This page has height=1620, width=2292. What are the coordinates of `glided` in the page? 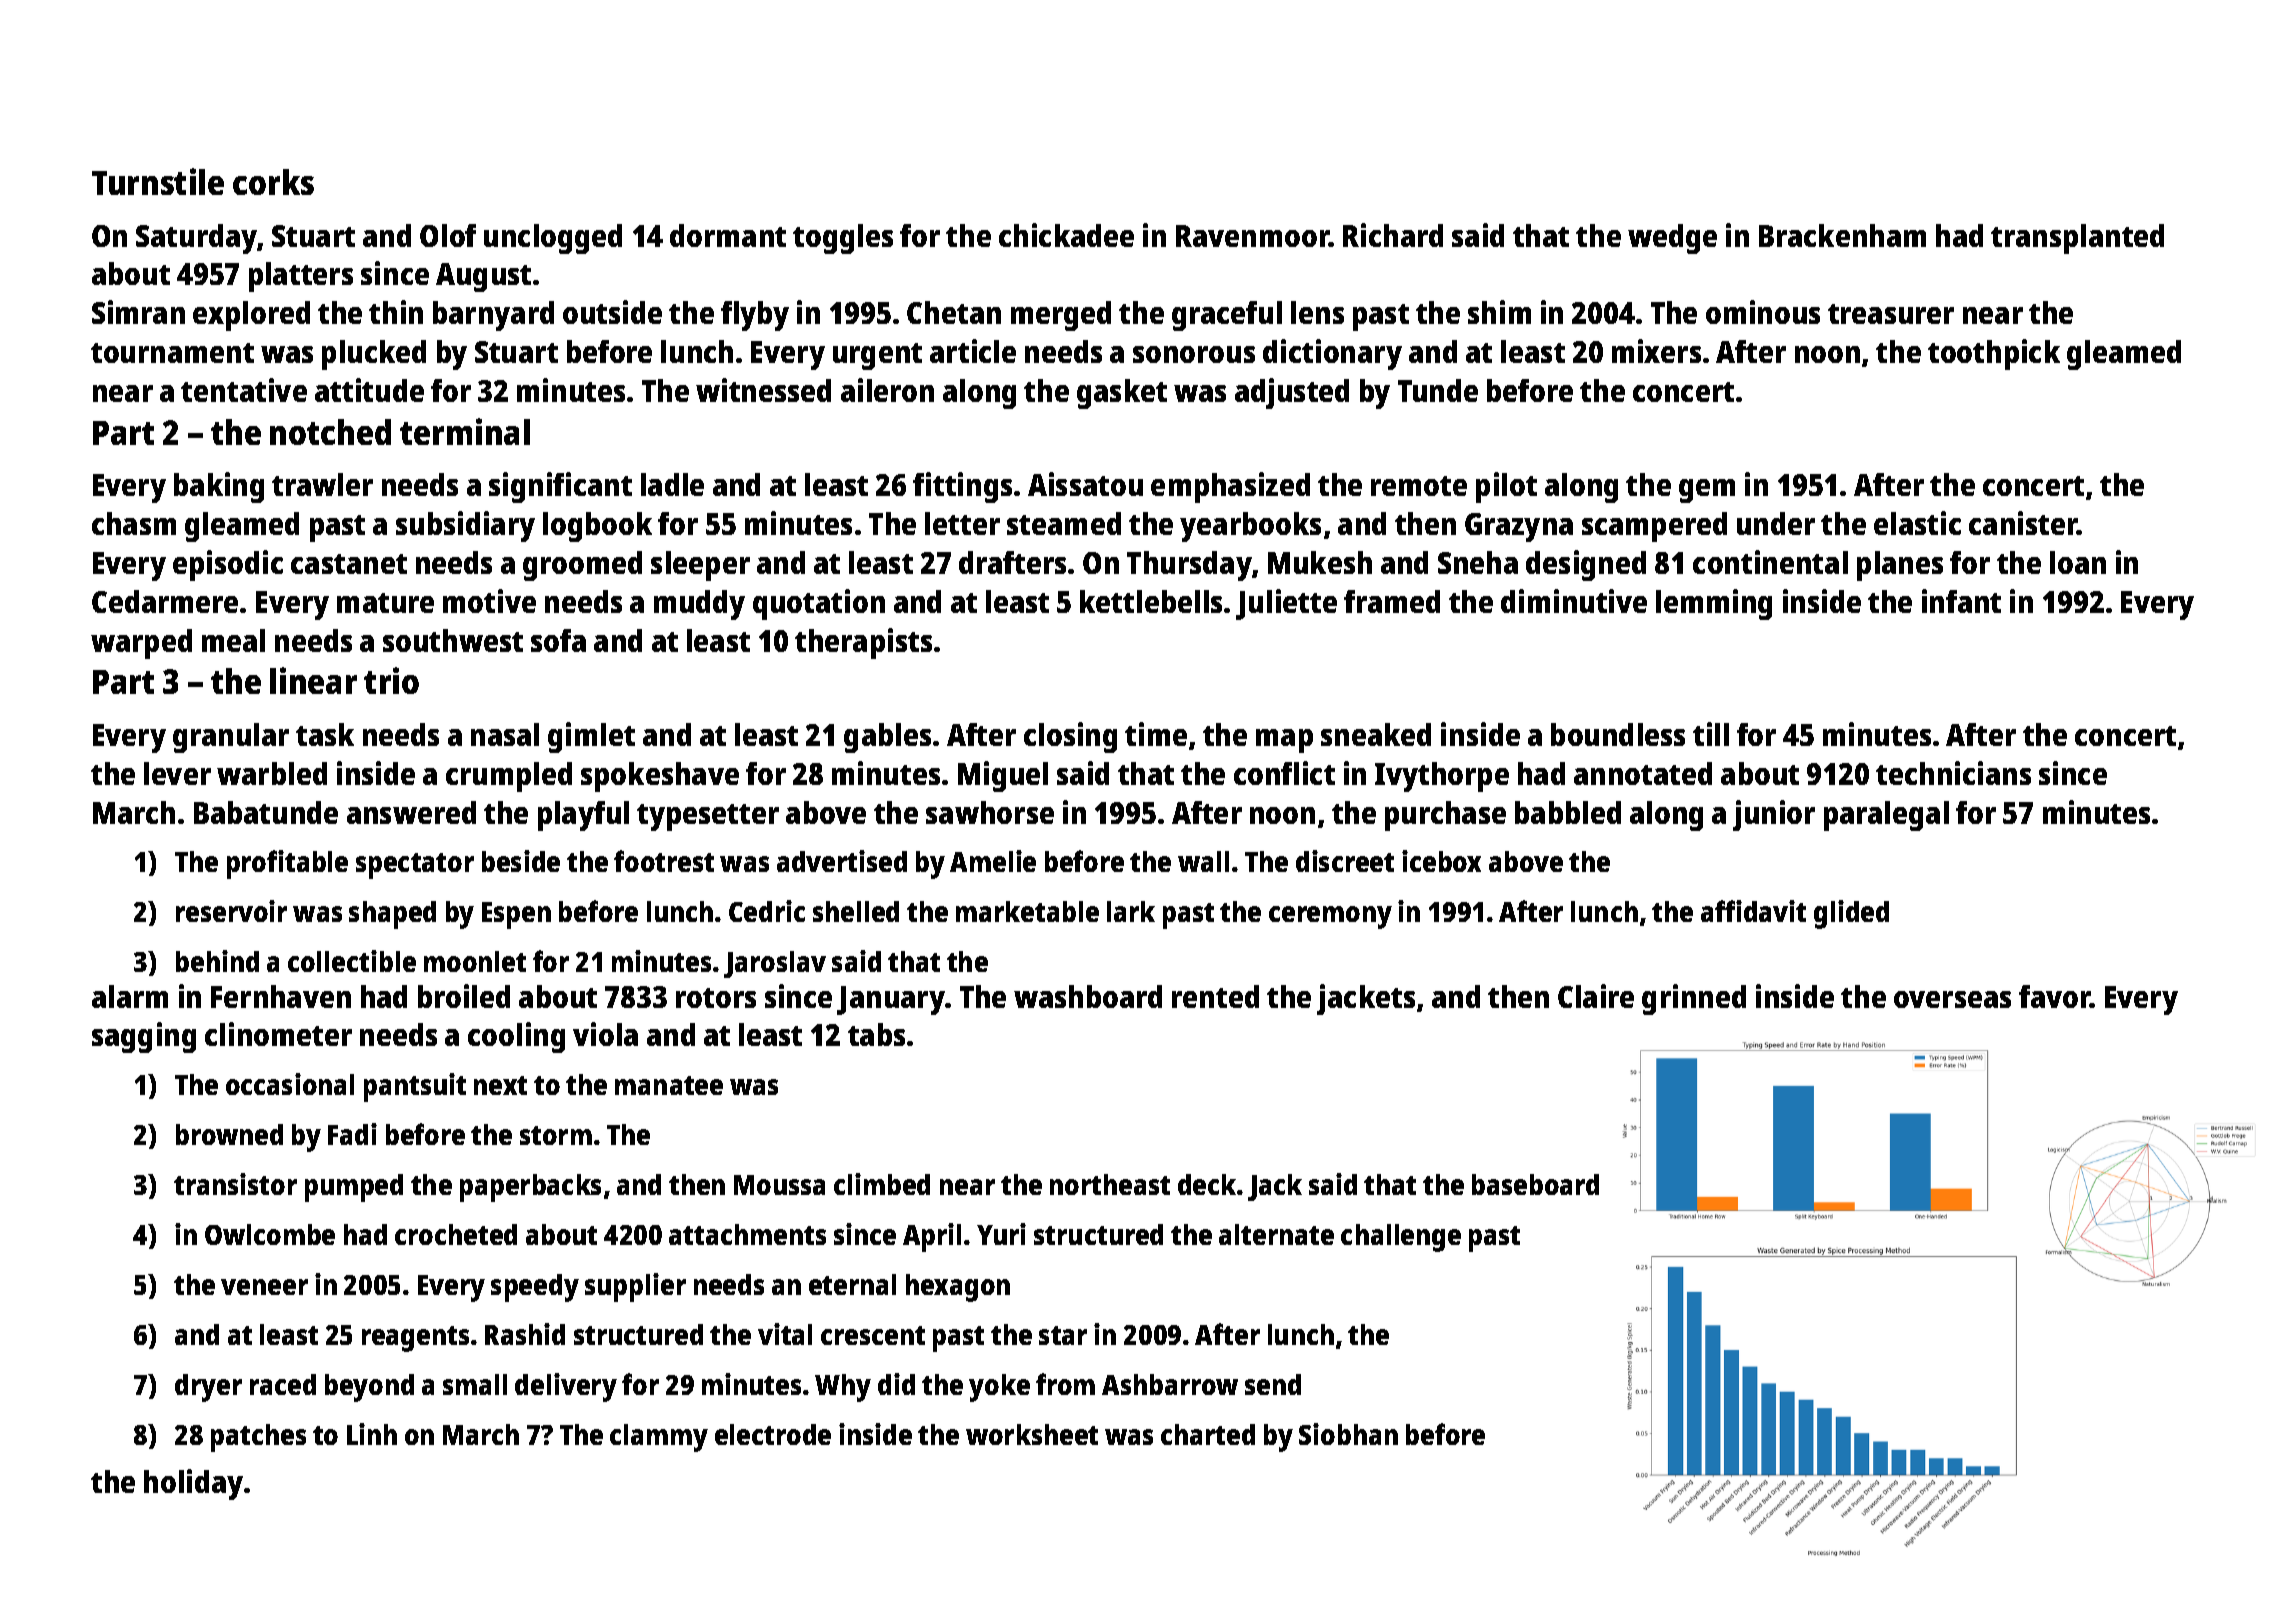 It's located at (1851, 914).
